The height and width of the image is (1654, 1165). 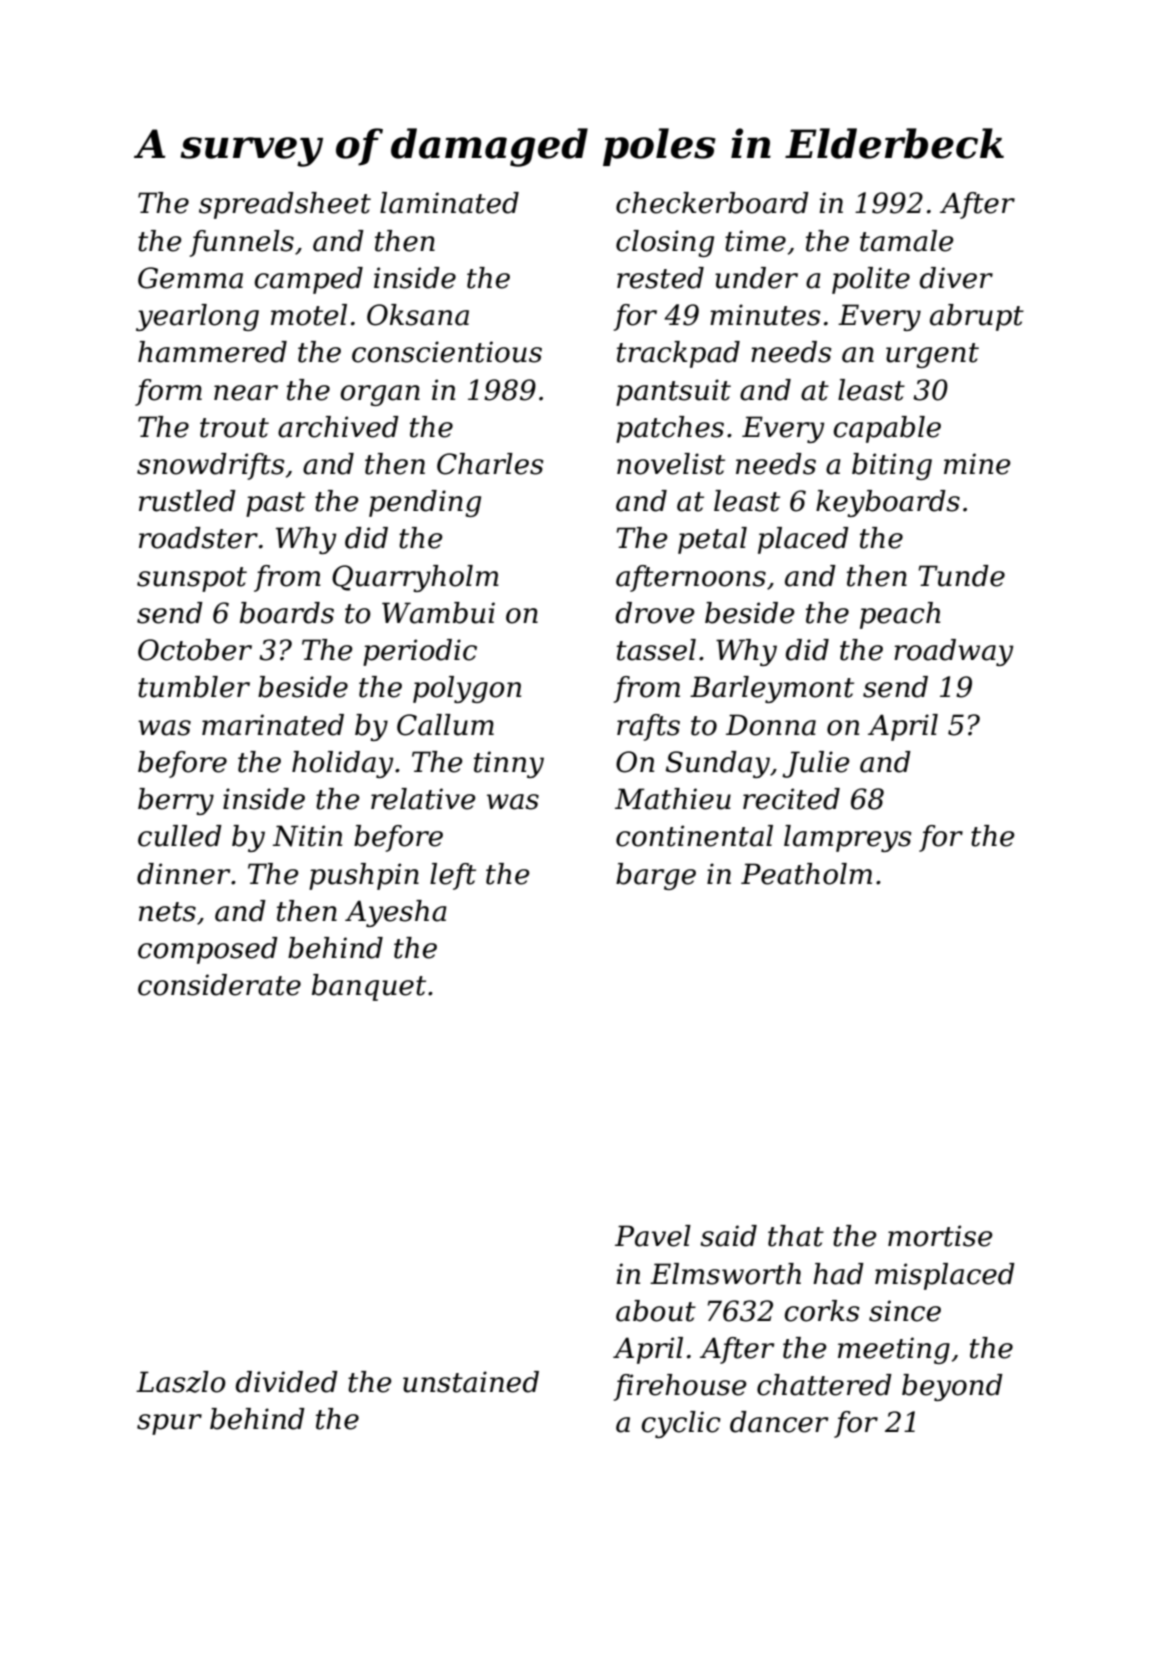 What do you see at coordinates (806, 874) in the image?
I see `Peatholm` at bounding box center [806, 874].
